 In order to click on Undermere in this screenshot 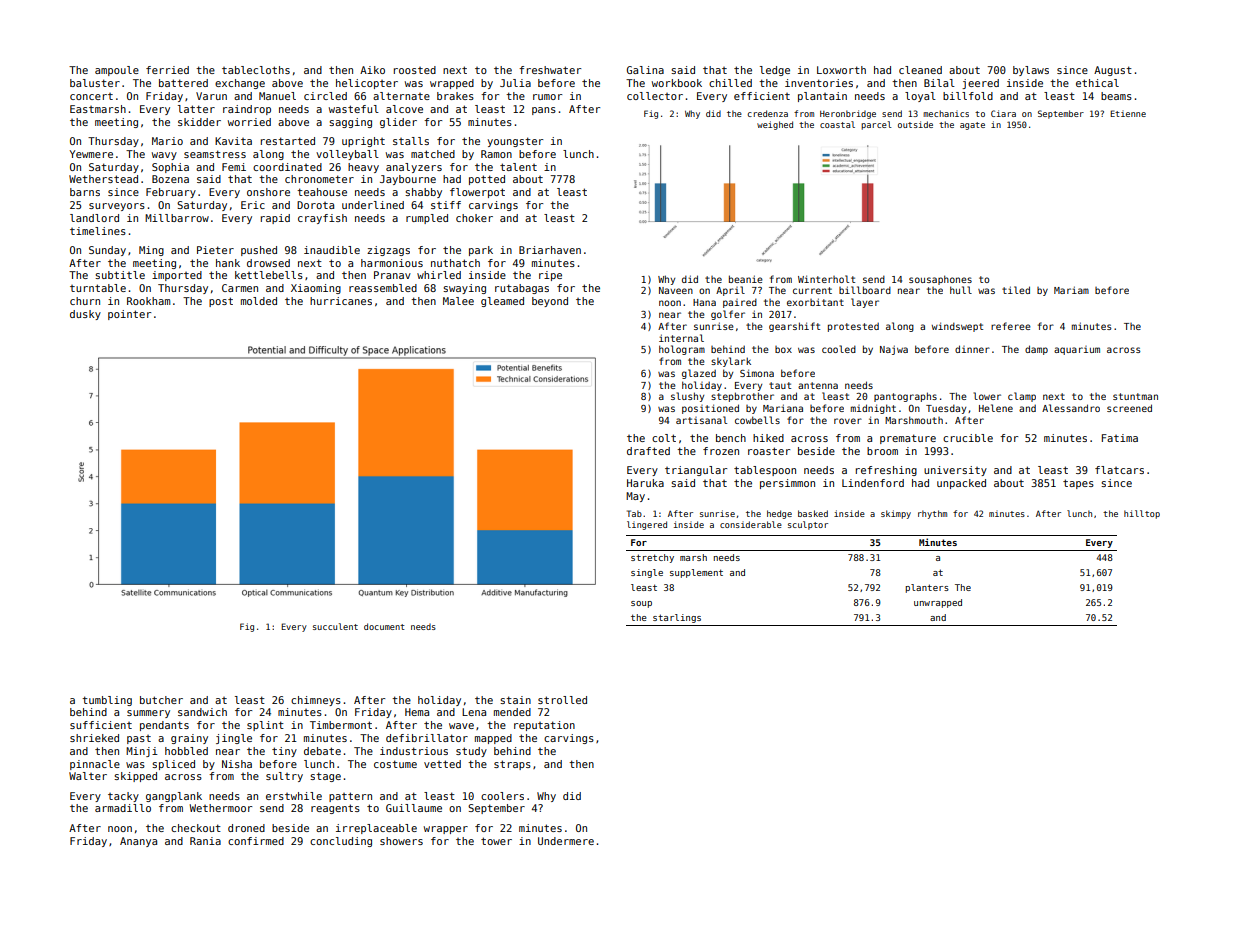, I will do `click(566, 841)`.
